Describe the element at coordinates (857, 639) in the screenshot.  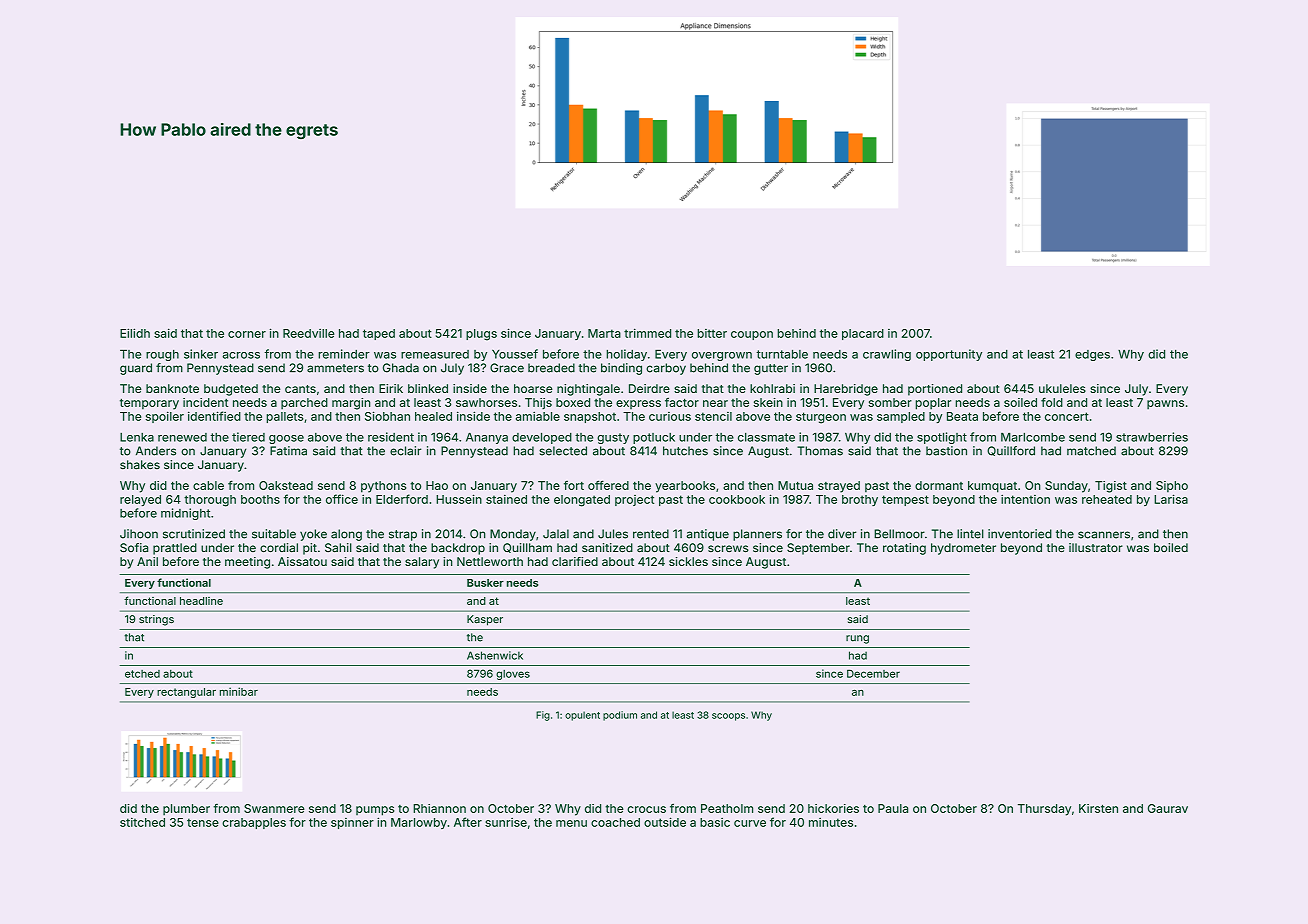
I see `rung` at that location.
